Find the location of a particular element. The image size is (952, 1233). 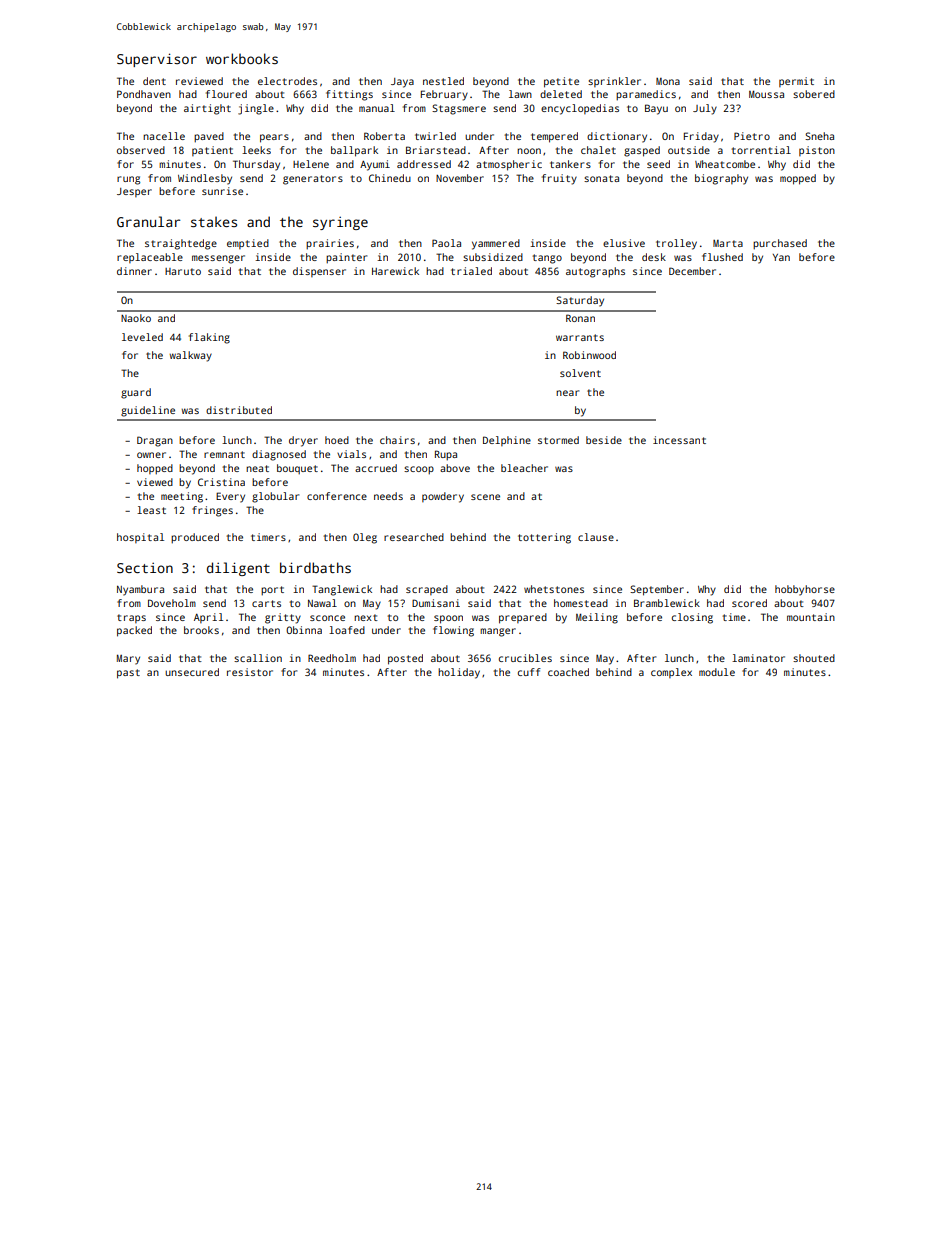

incessant is located at coordinates (679, 440).
